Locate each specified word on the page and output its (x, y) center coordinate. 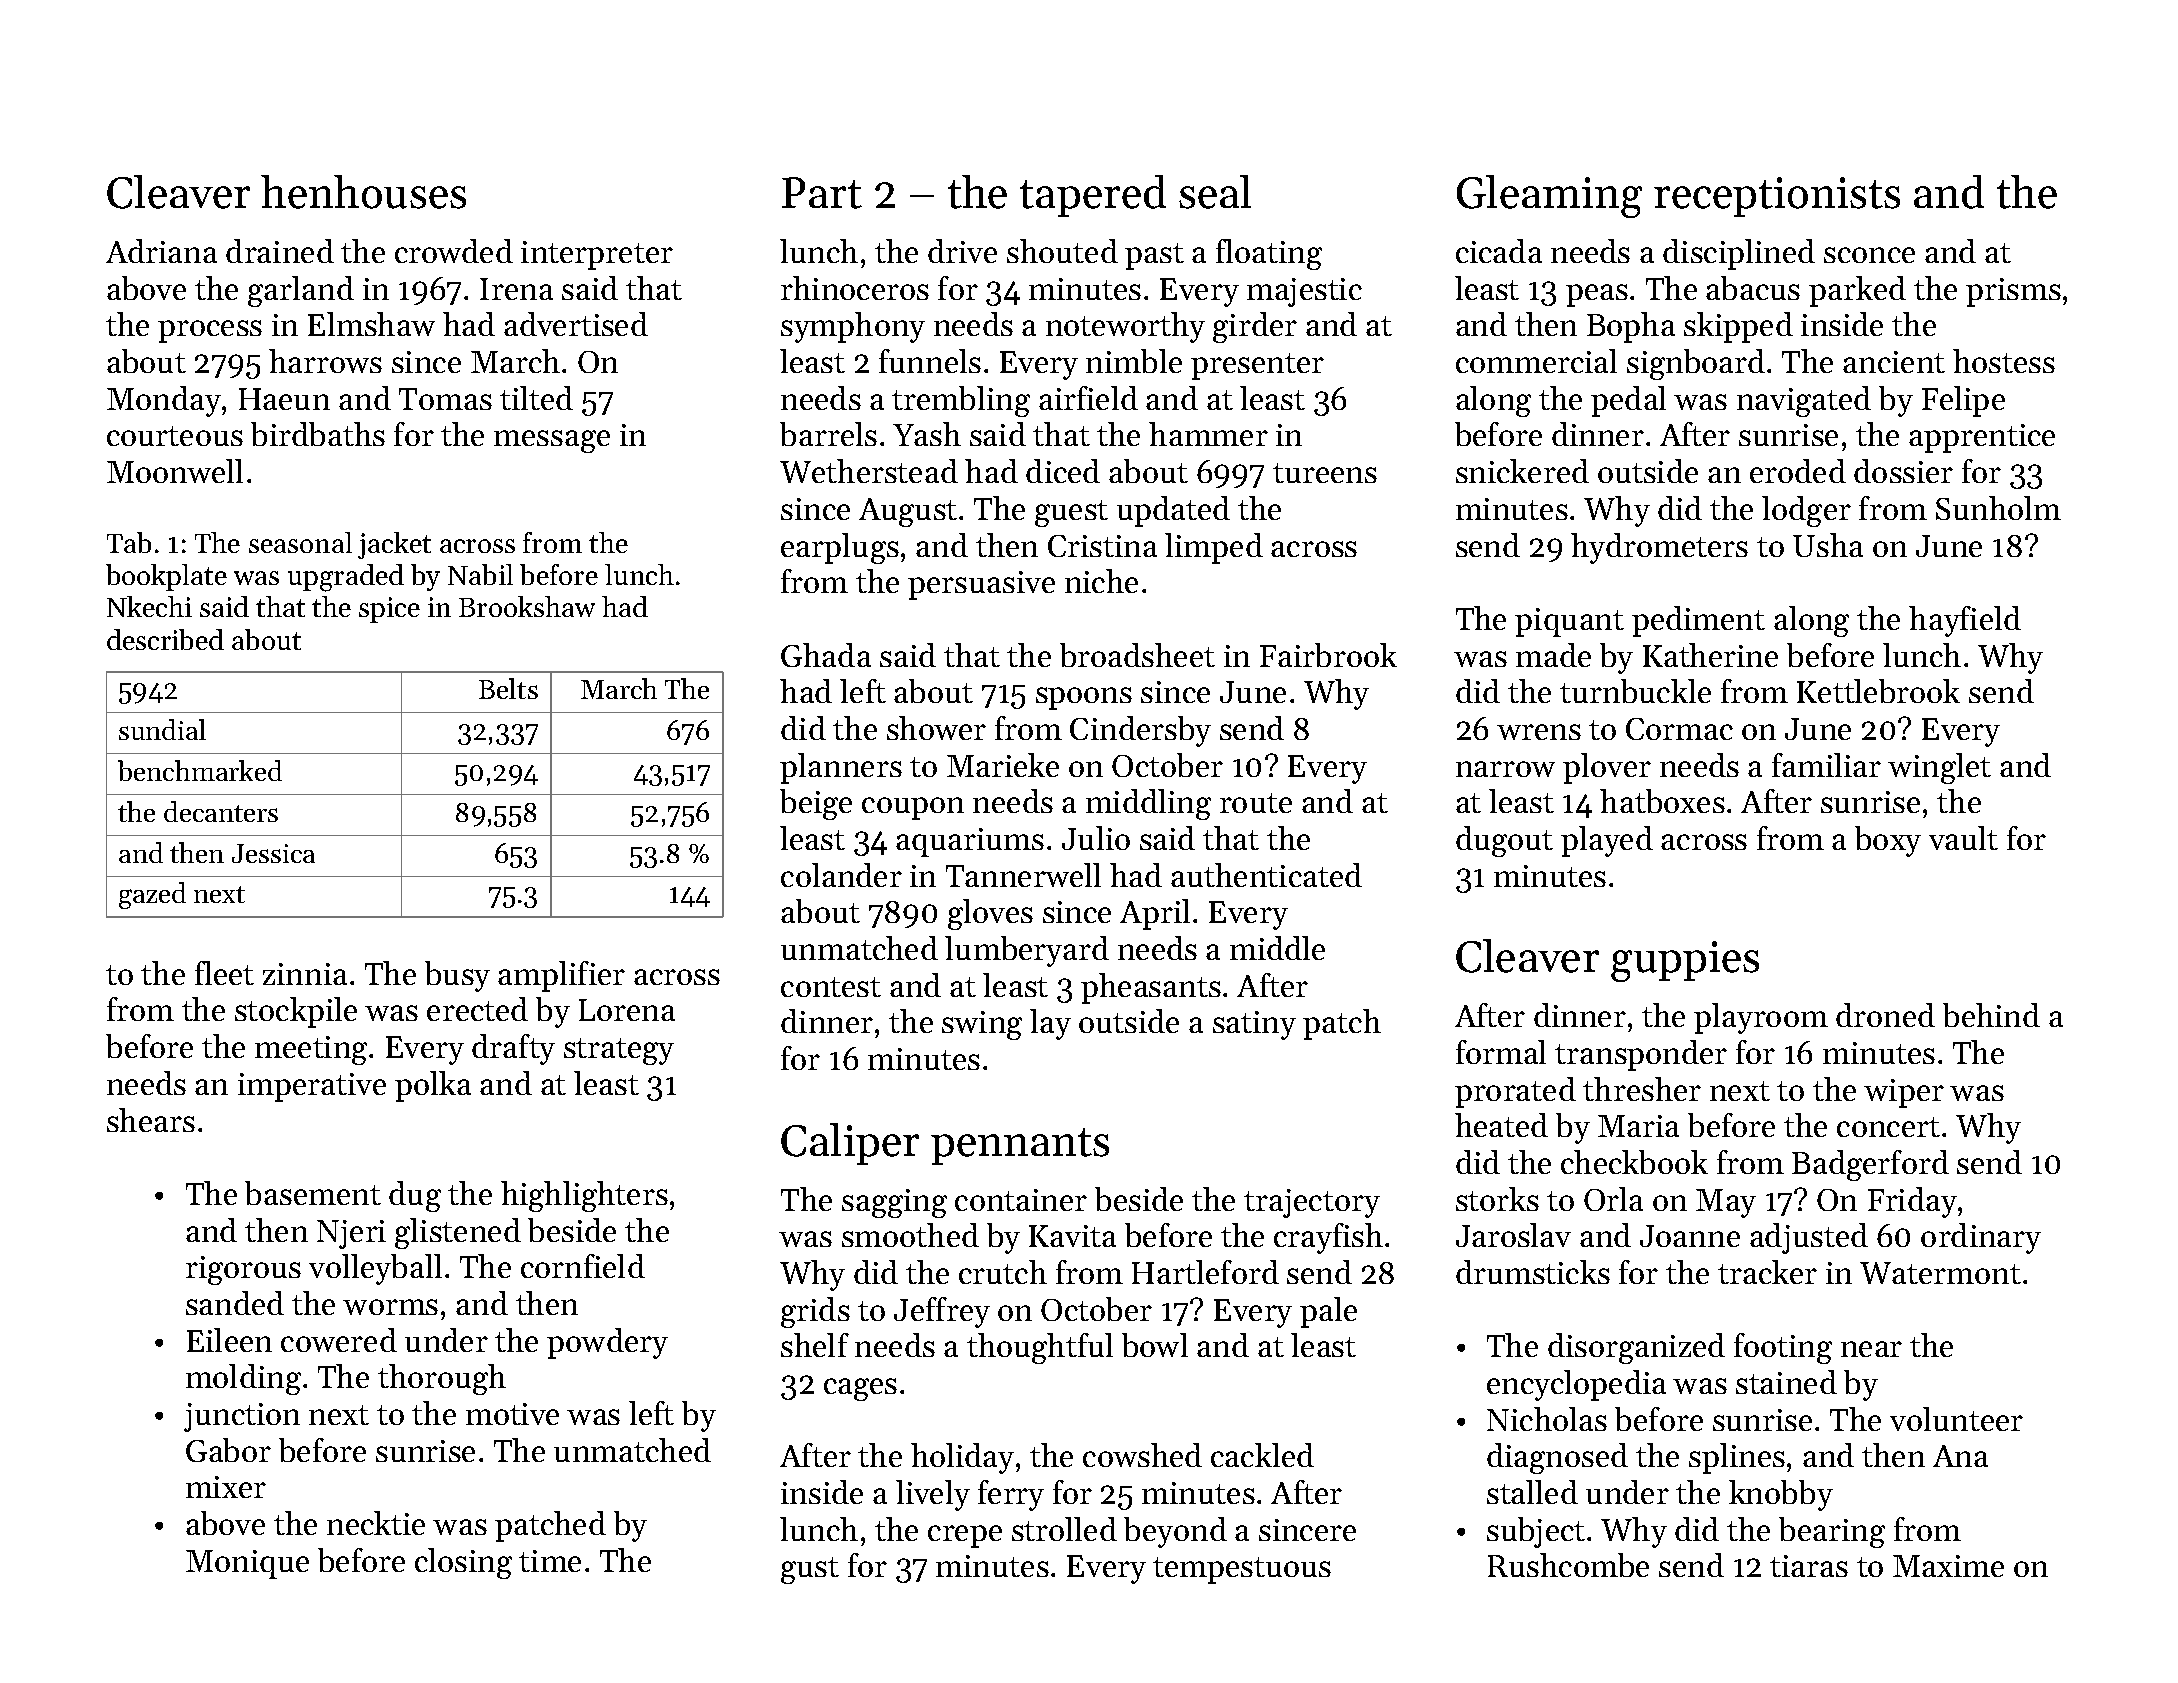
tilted (536, 398)
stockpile (296, 1012)
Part (822, 193)
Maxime (1948, 1566)
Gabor (228, 1450)
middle (1277, 948)
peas (1597, 295)
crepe (965, 1536)
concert (1888, 1127)
